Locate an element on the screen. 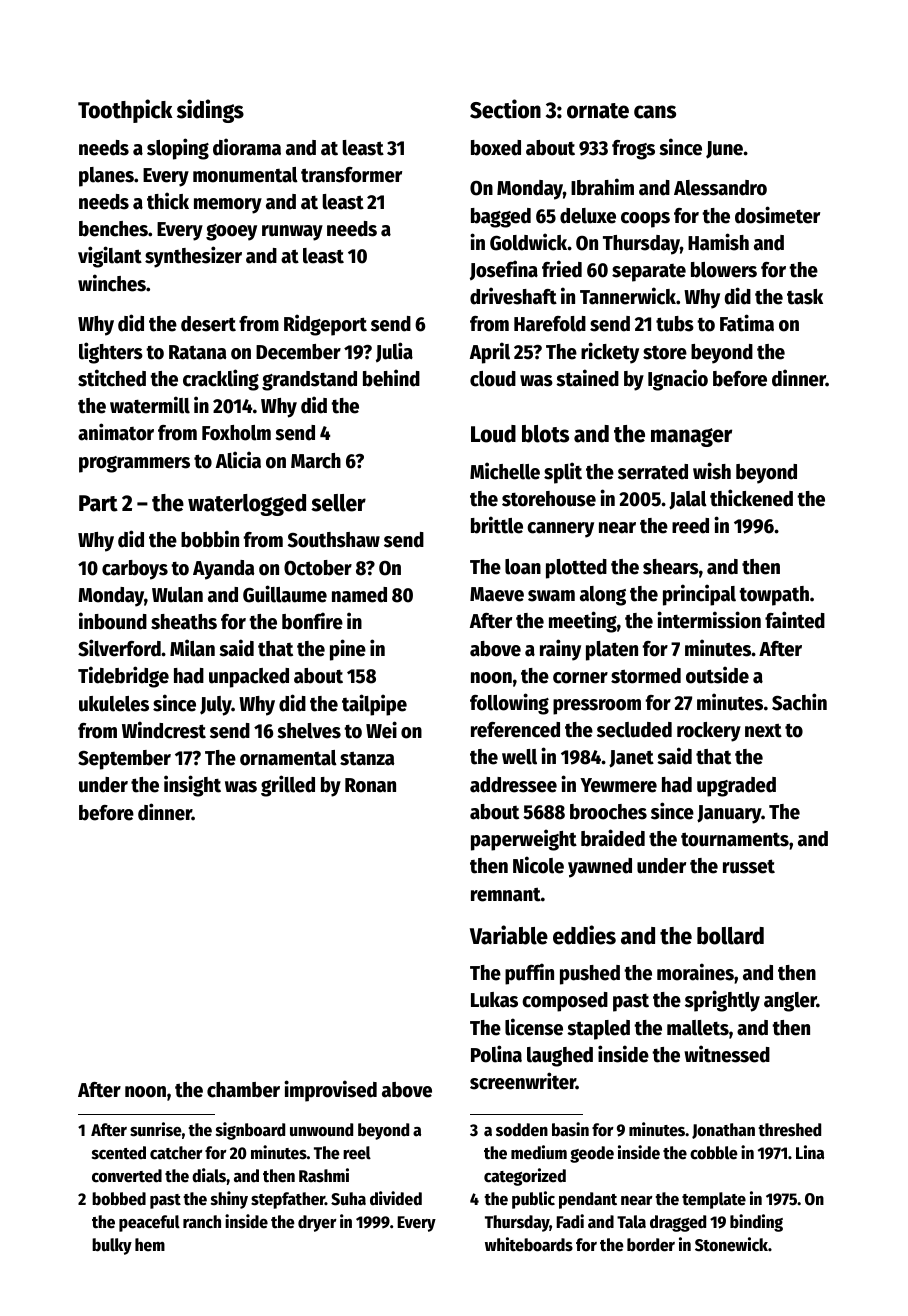 The height and width of the screenshot is (1316, 908). secluded is located at coordinates (634, 730).
